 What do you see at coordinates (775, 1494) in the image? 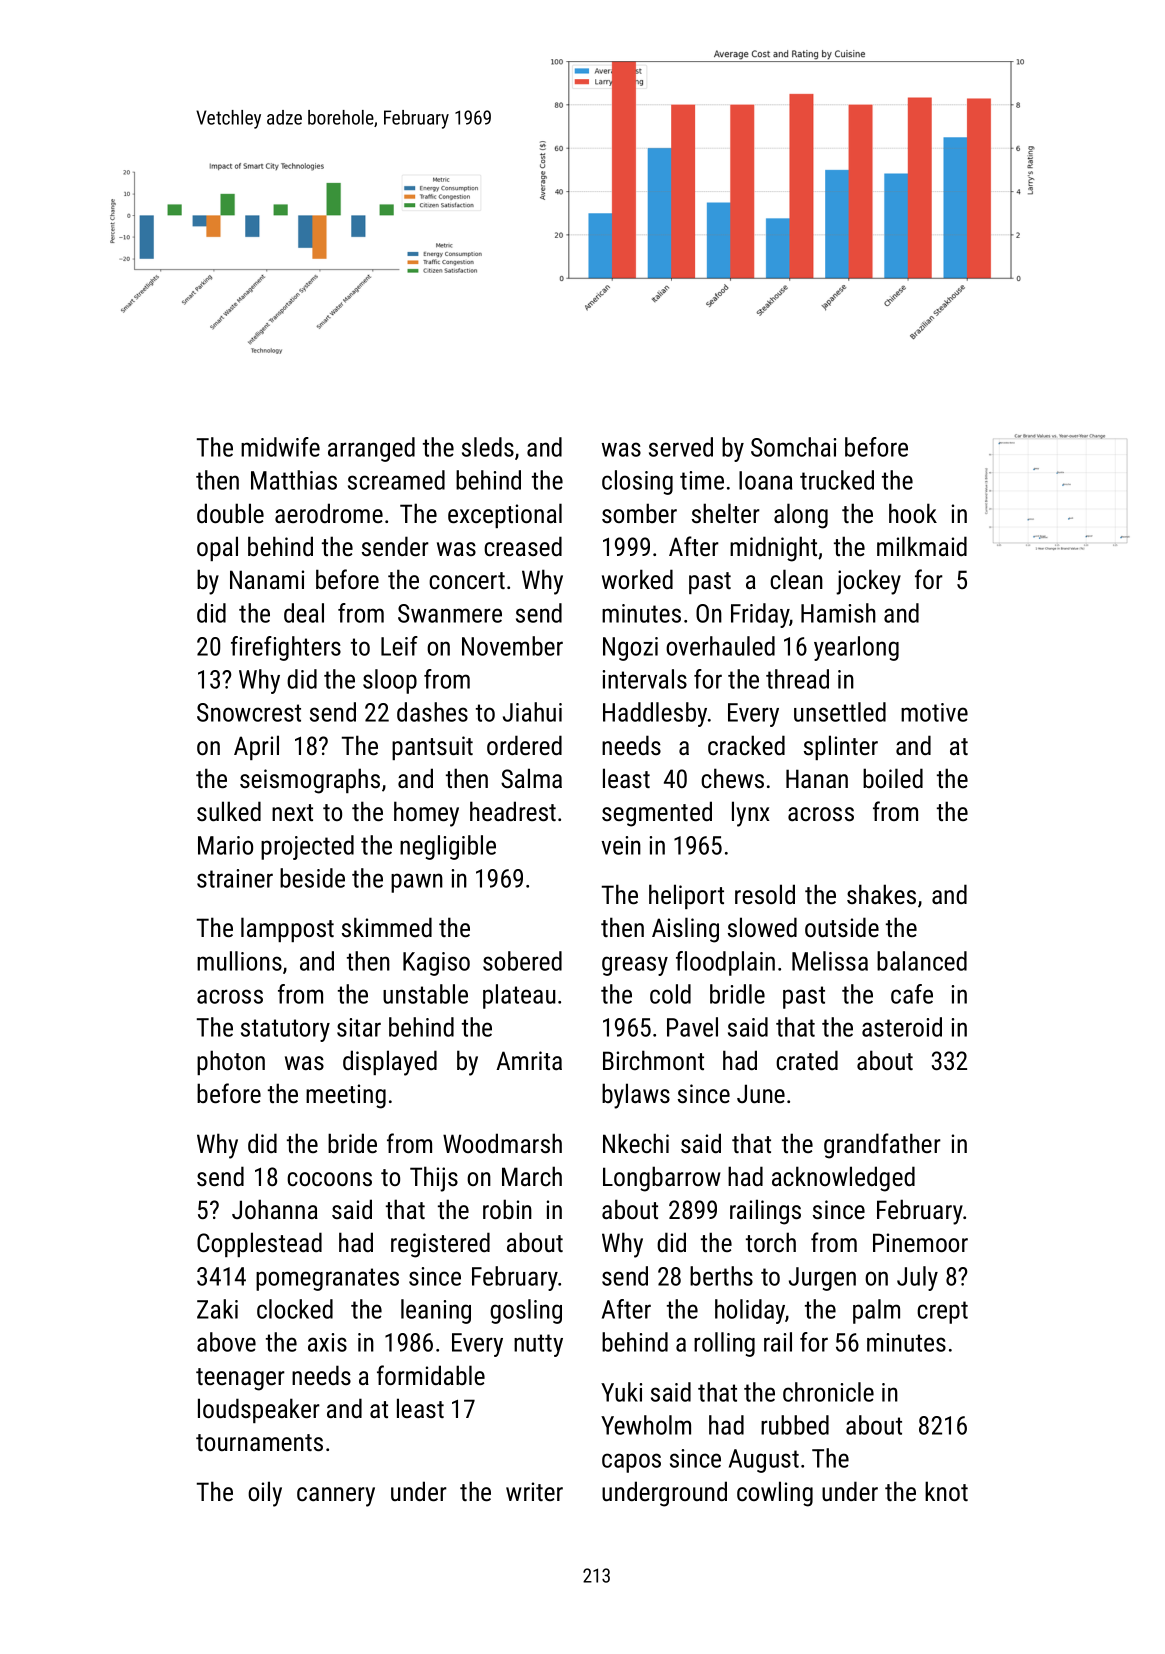
I see `cowling` at bounding box center [775, 1494].
